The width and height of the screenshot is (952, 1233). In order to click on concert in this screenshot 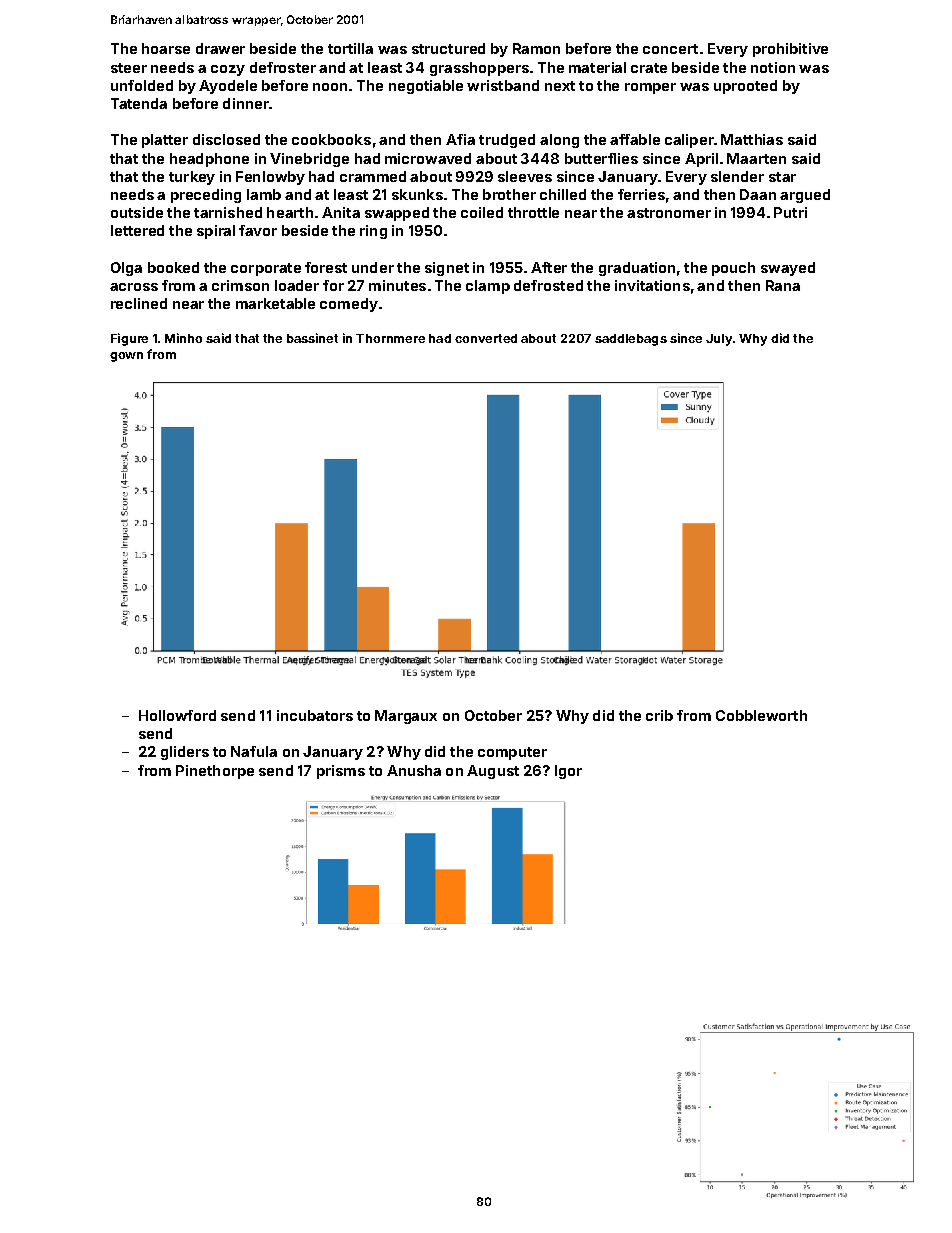, I will do `click(670, 49)`.
